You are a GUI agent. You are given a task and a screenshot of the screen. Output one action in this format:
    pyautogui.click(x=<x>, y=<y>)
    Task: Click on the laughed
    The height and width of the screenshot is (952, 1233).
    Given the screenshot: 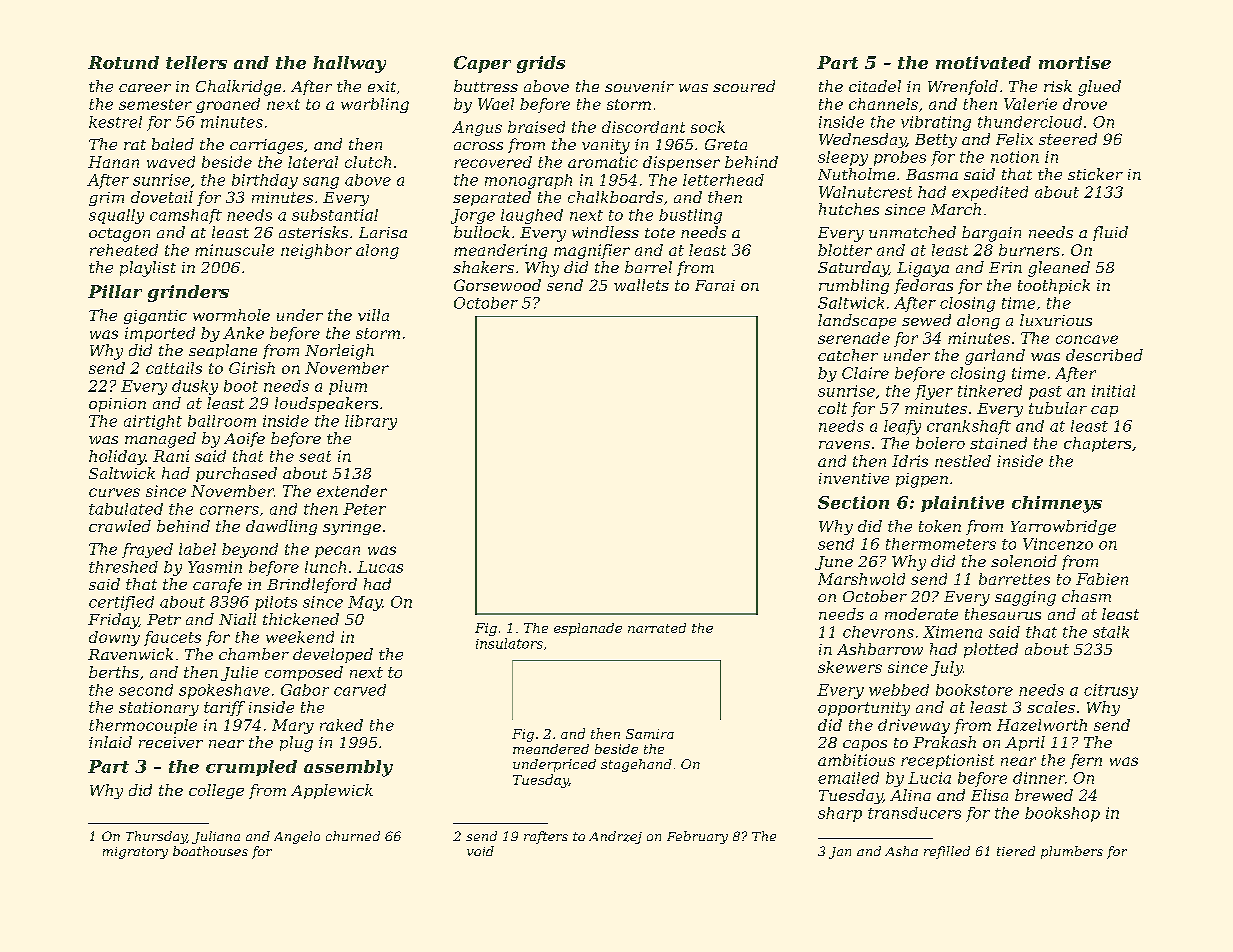 What is the action you would take?
    pyautogui.click(x=532, y=216)
